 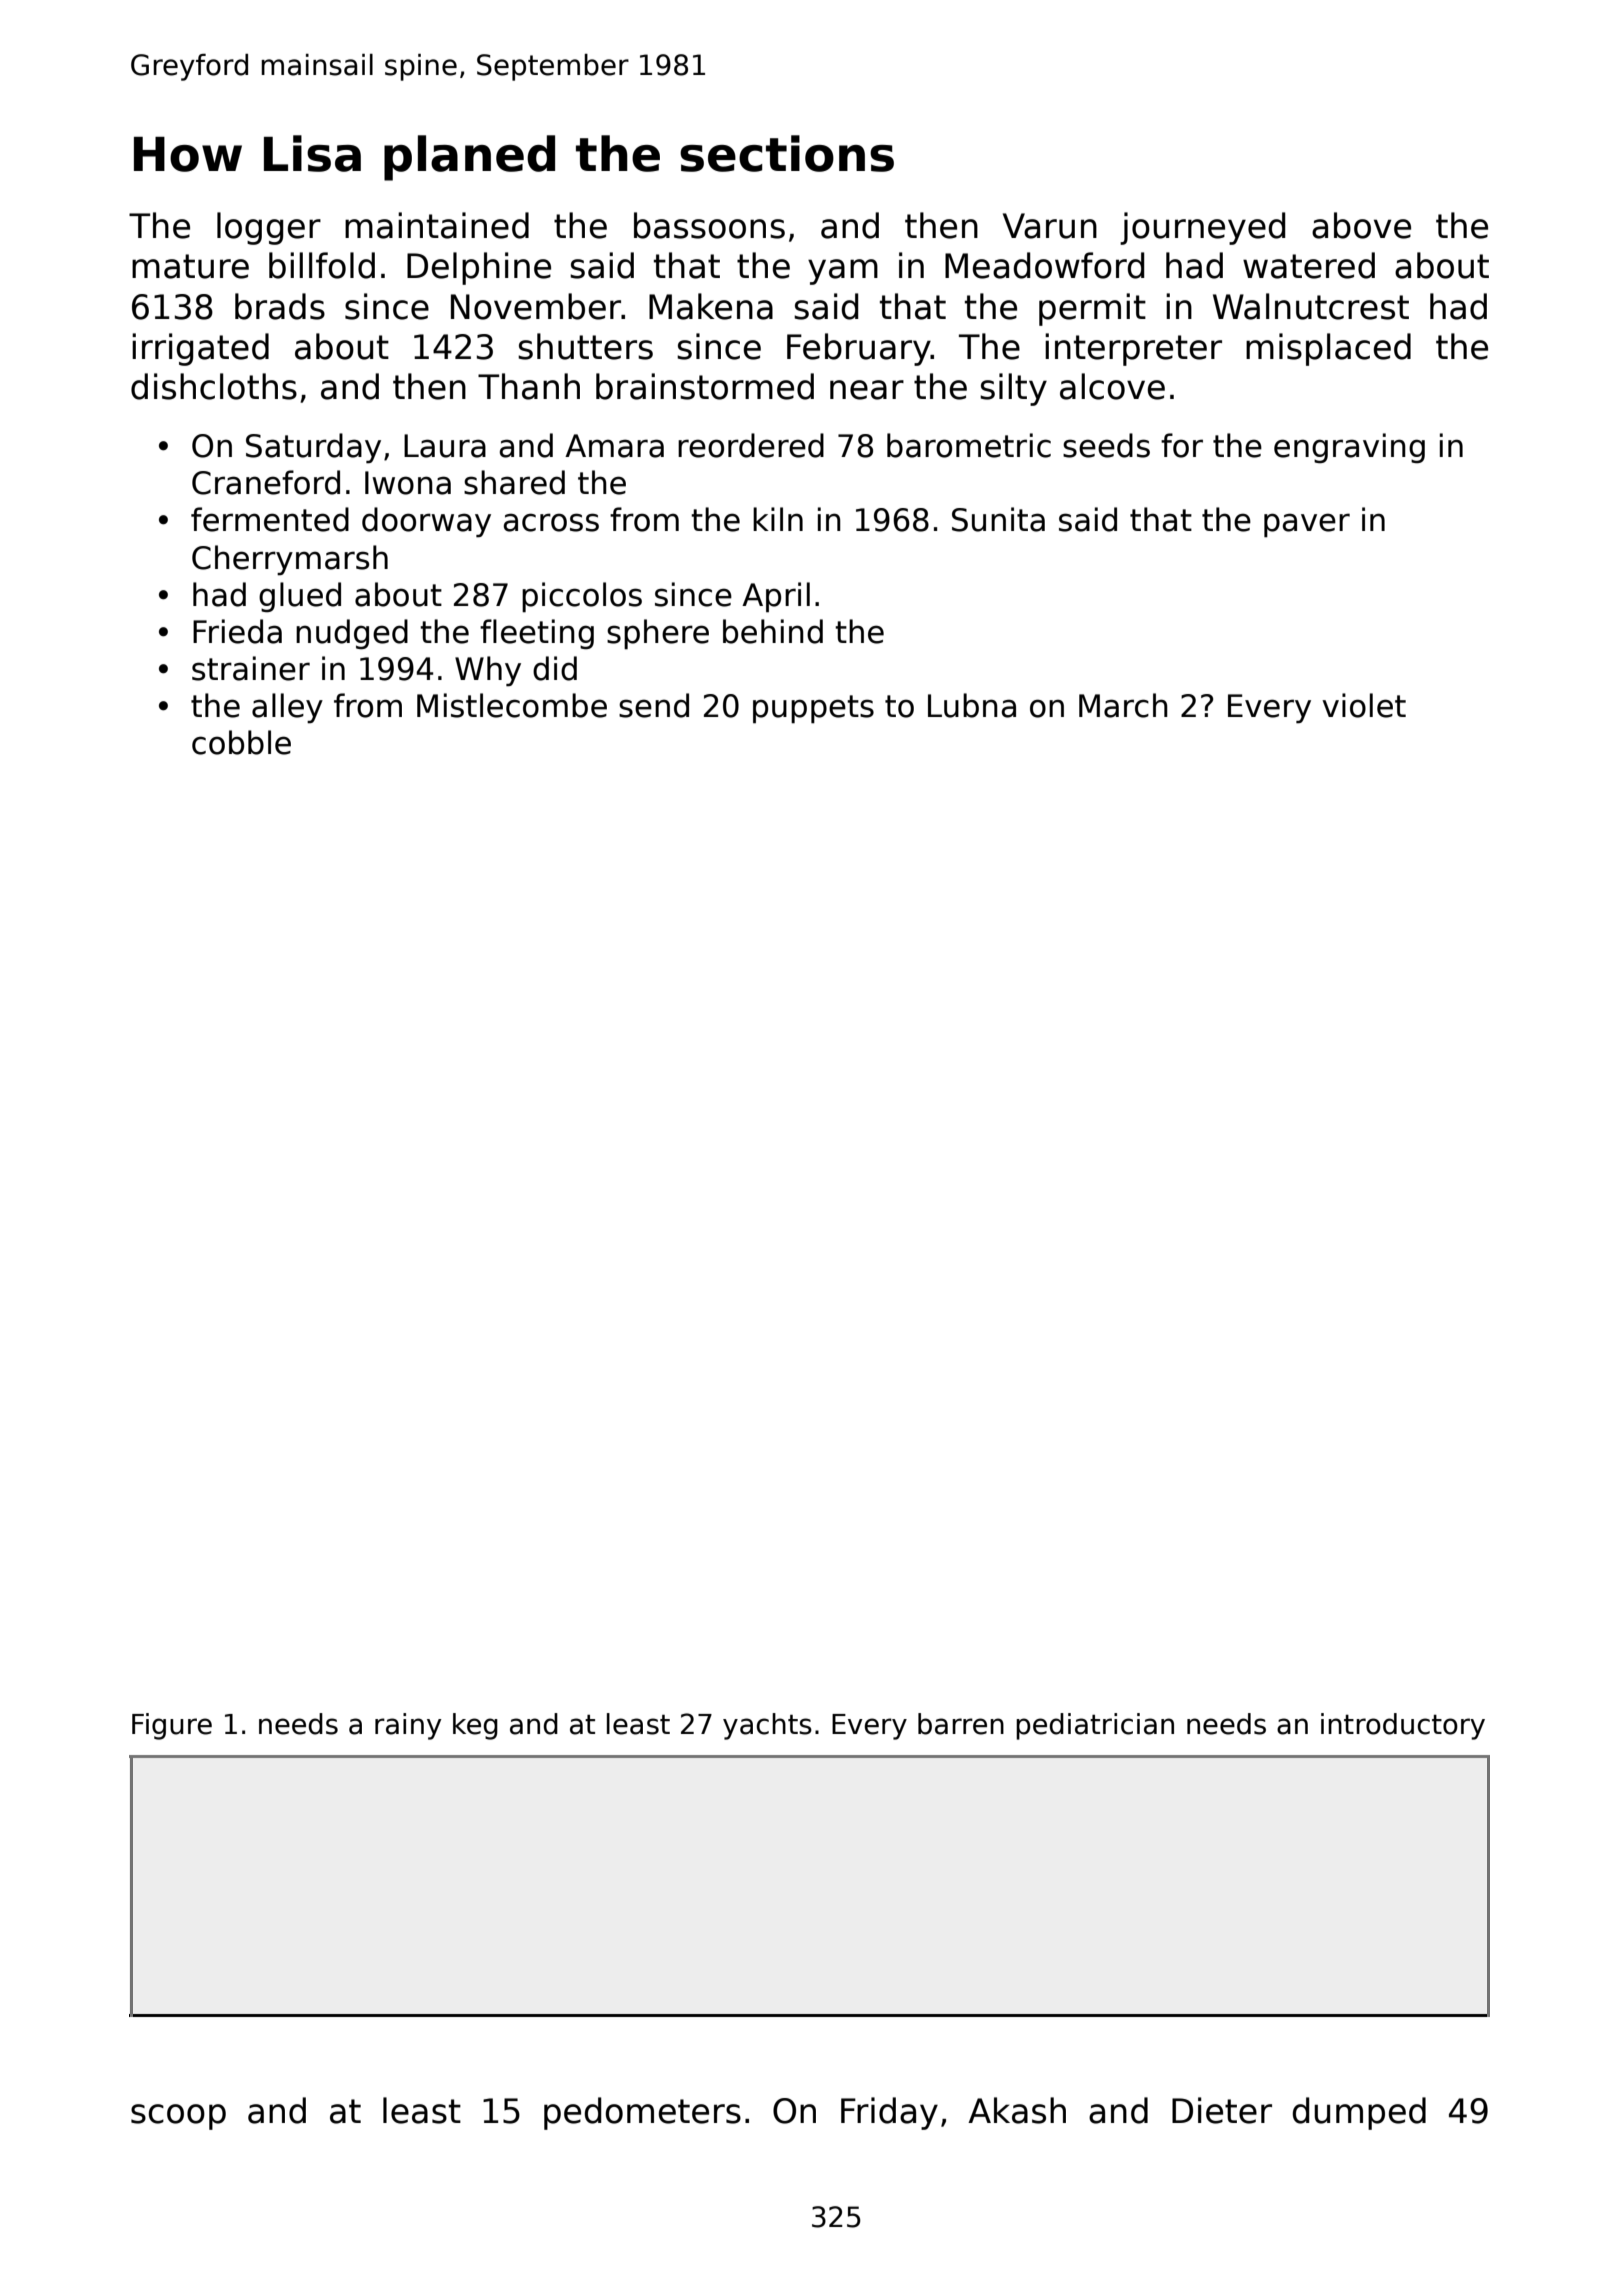 I want to click on scoop, so click(x=178, y=2117).
